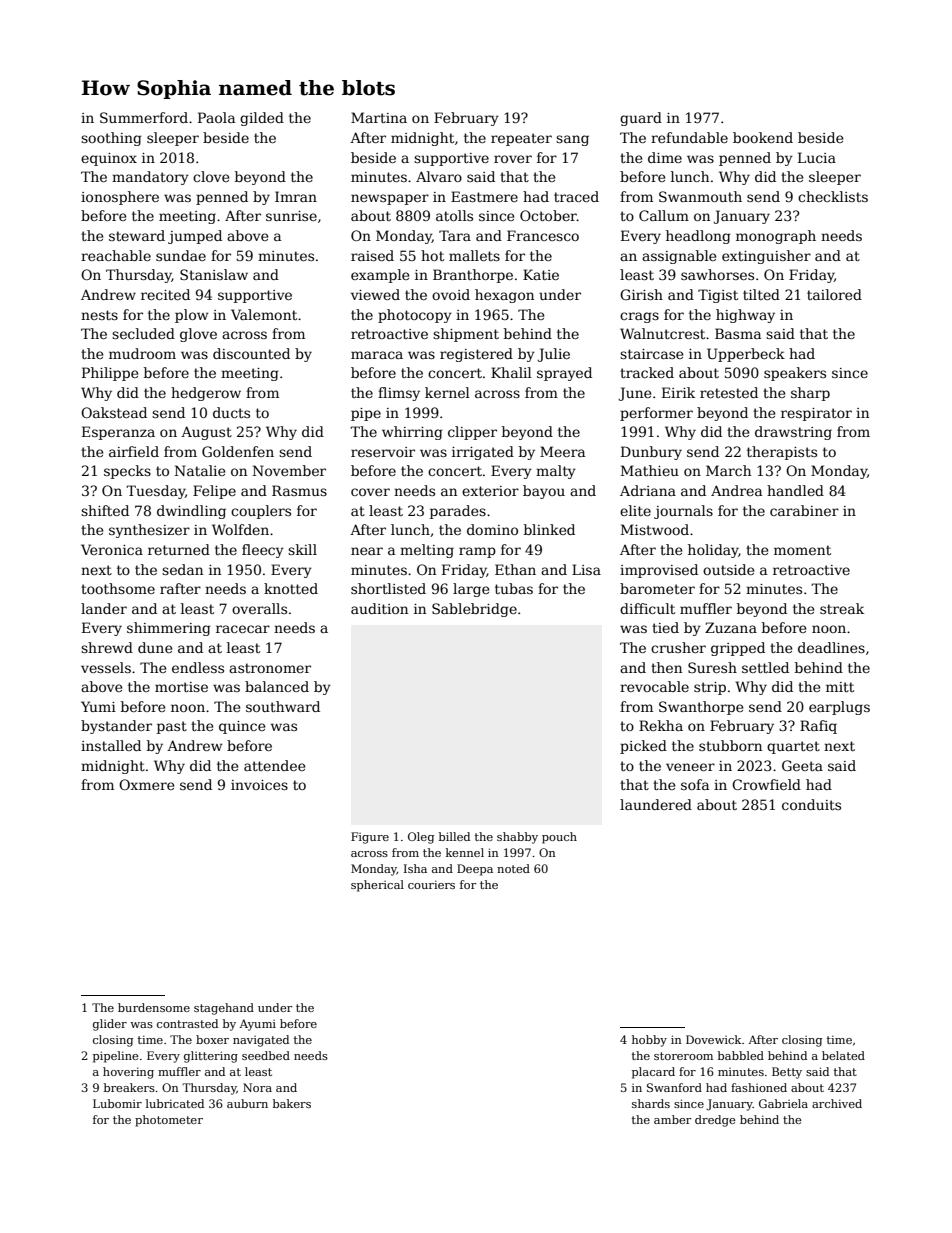 Image resolution: width=952 pixels, height=1233 pixels. I want to click on blinked, so click(549, 529).
